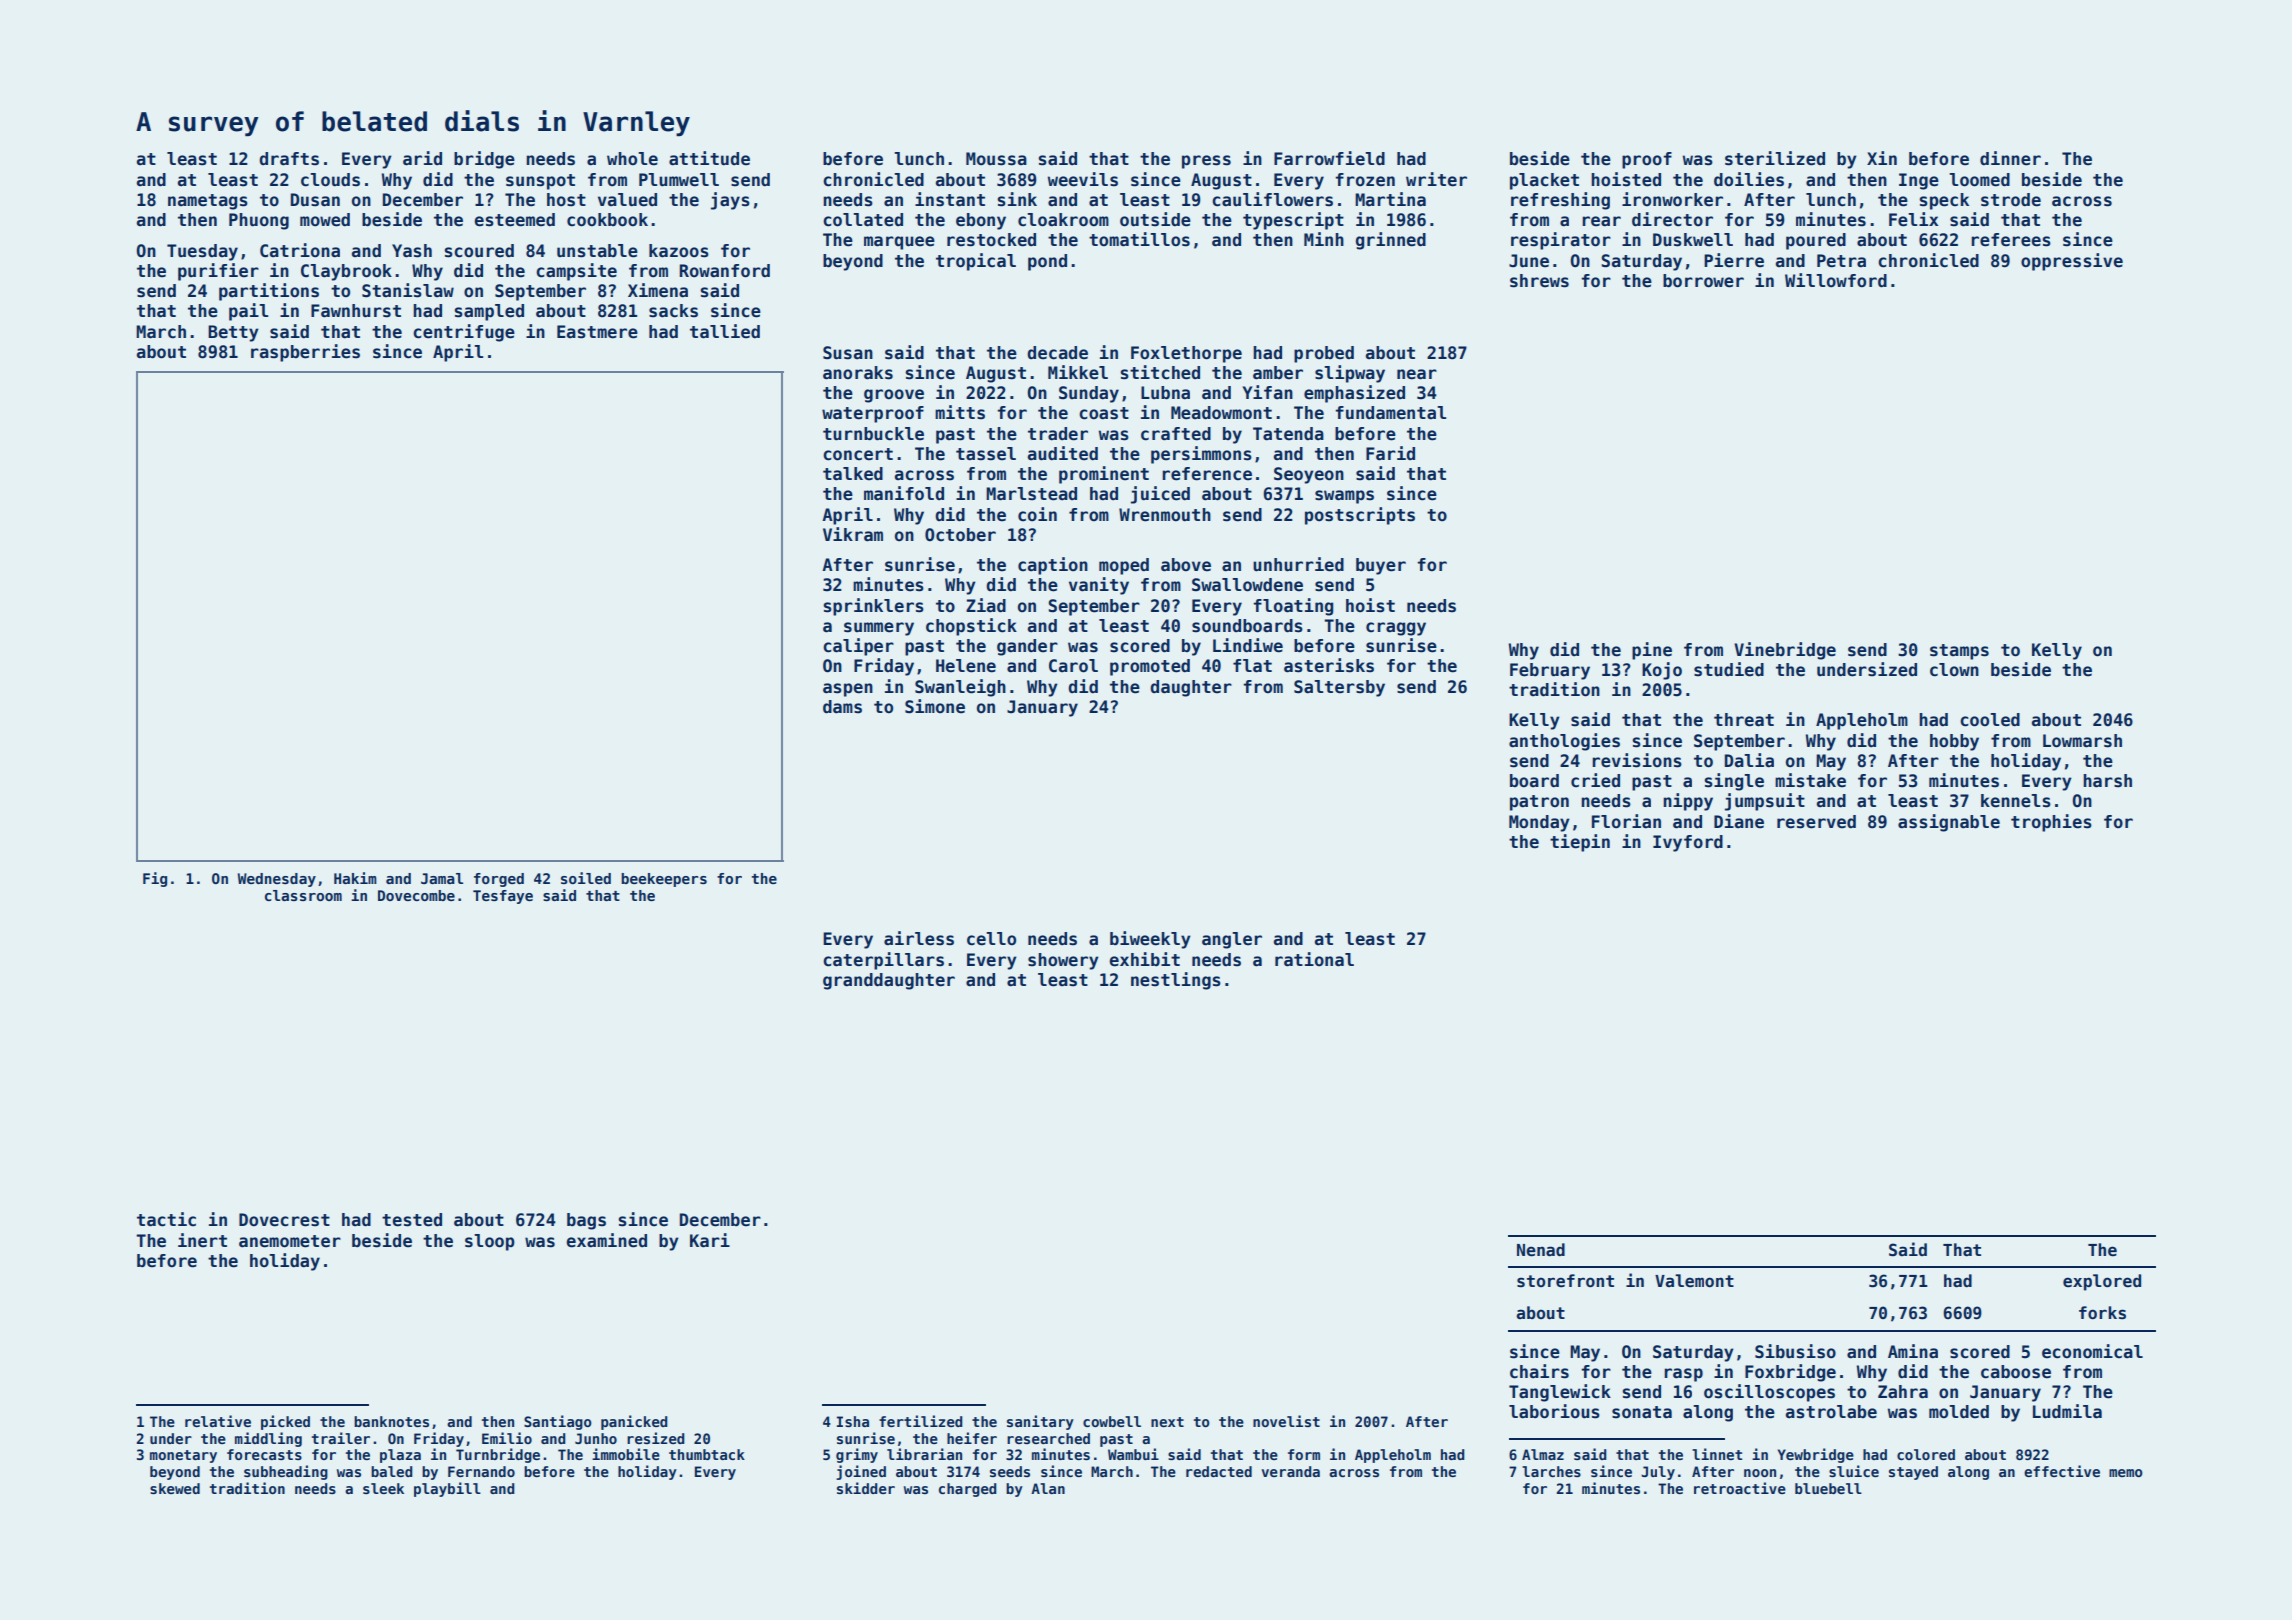 The height and width of the page is (1620, 2292). Describe the element at coordinates (1539, 823) in the page. I see `Monday` at that location.
